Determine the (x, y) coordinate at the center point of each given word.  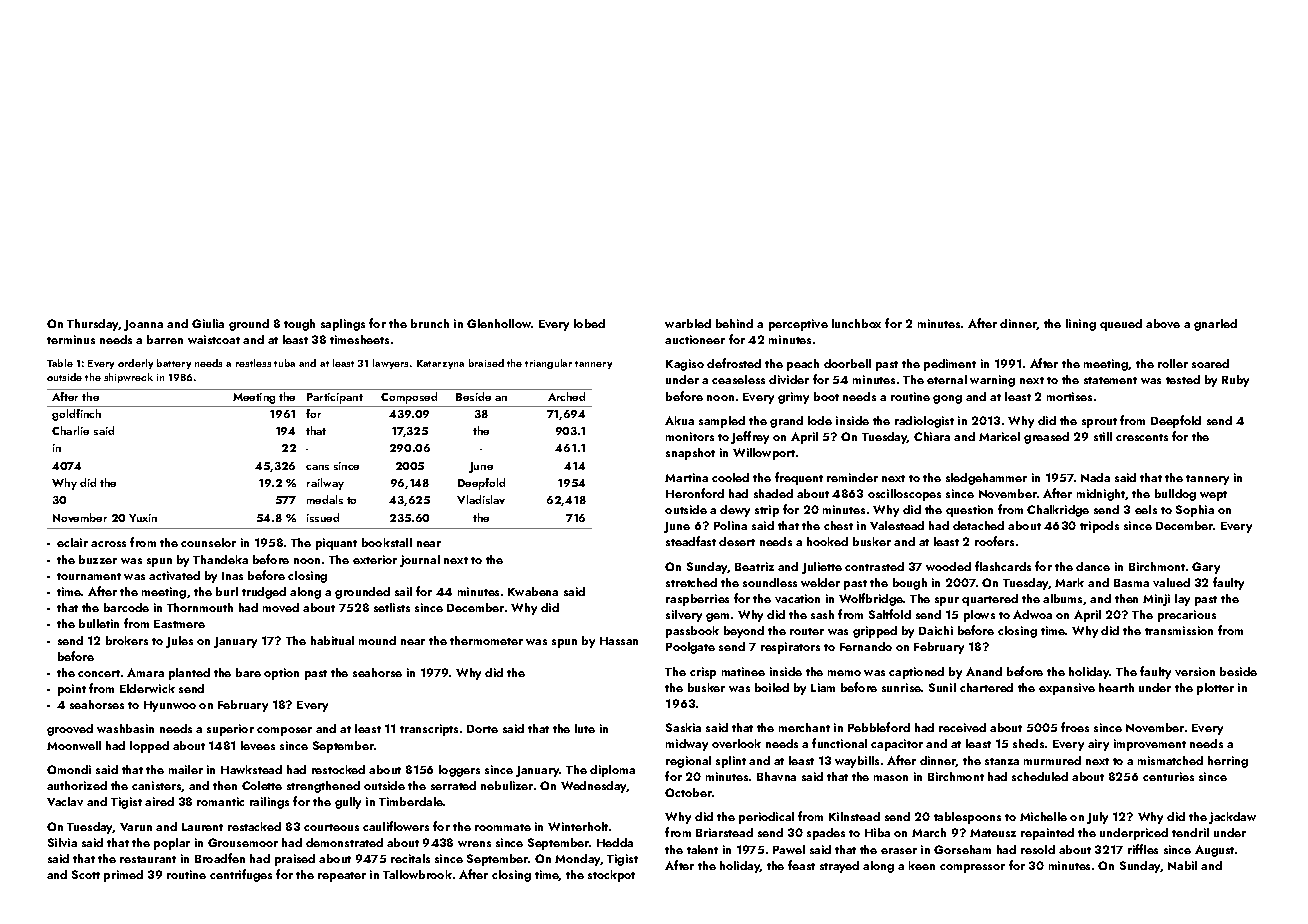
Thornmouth (200, 607)
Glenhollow (499, 323)
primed (123, 876)
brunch (430, 323)
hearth (1116, 687)
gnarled (1215, 325)
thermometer (486, 640)
